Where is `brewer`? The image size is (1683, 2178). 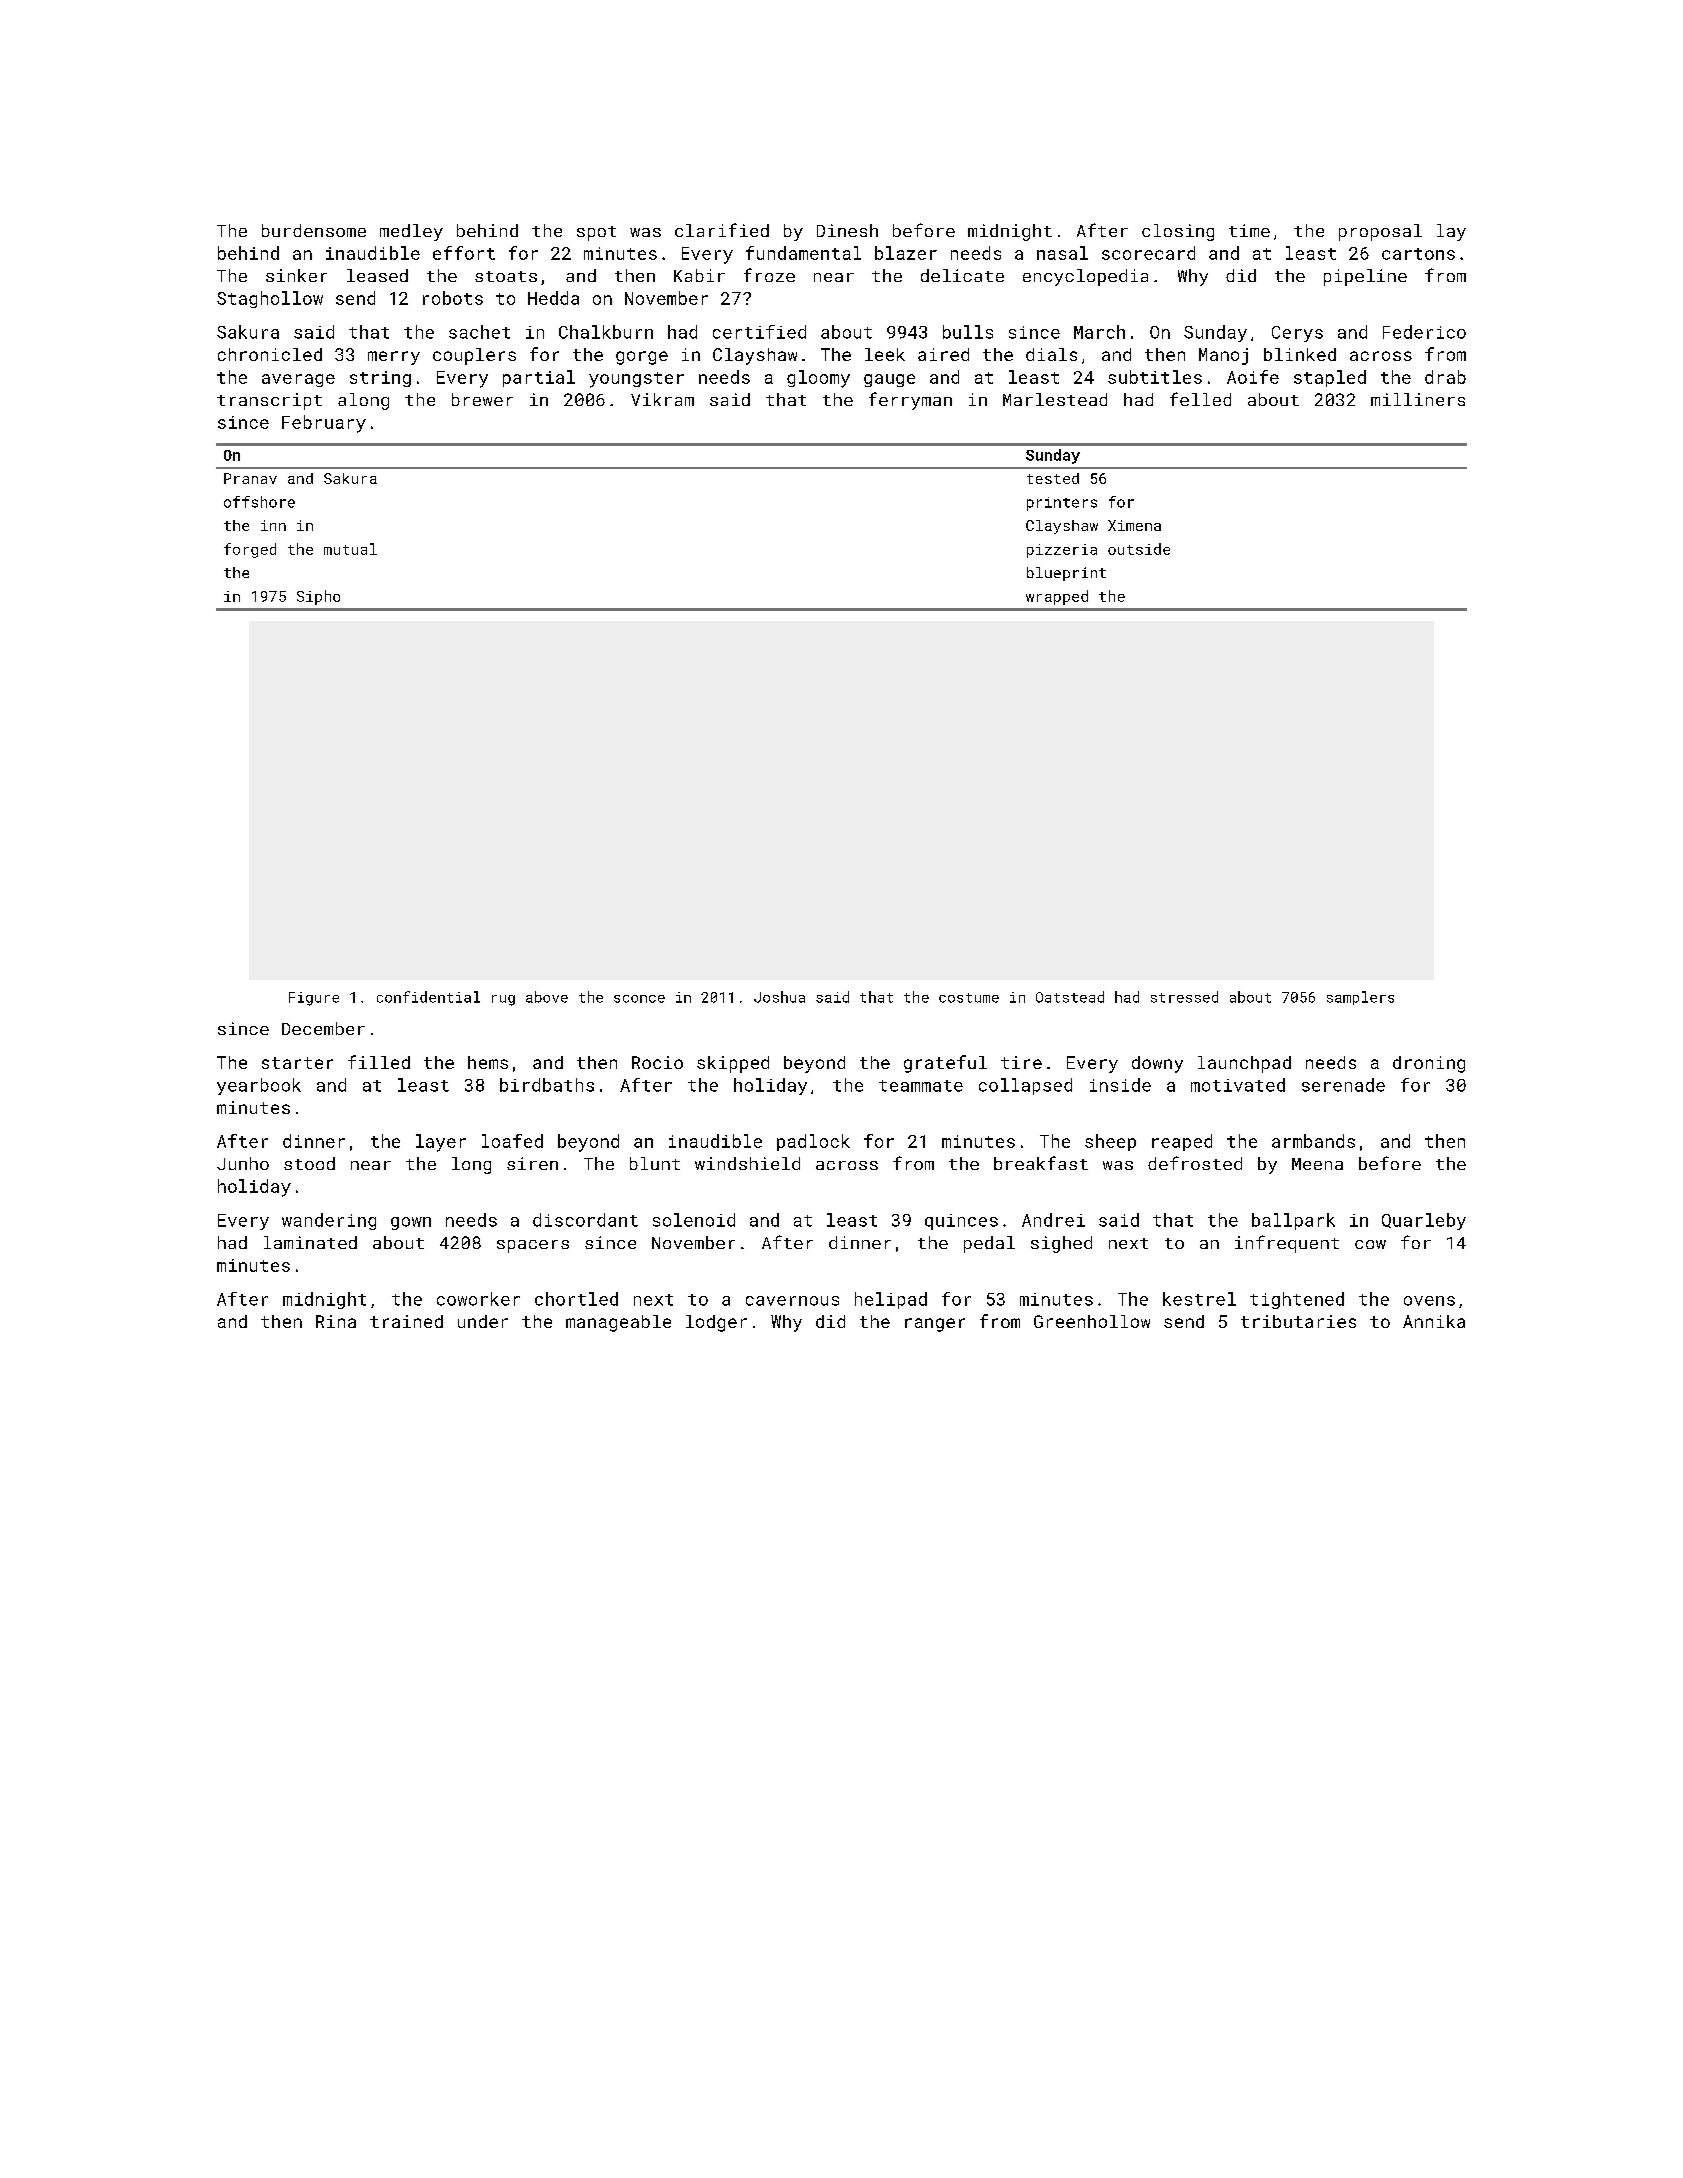
brewer is located at coordinates (482, 399).
